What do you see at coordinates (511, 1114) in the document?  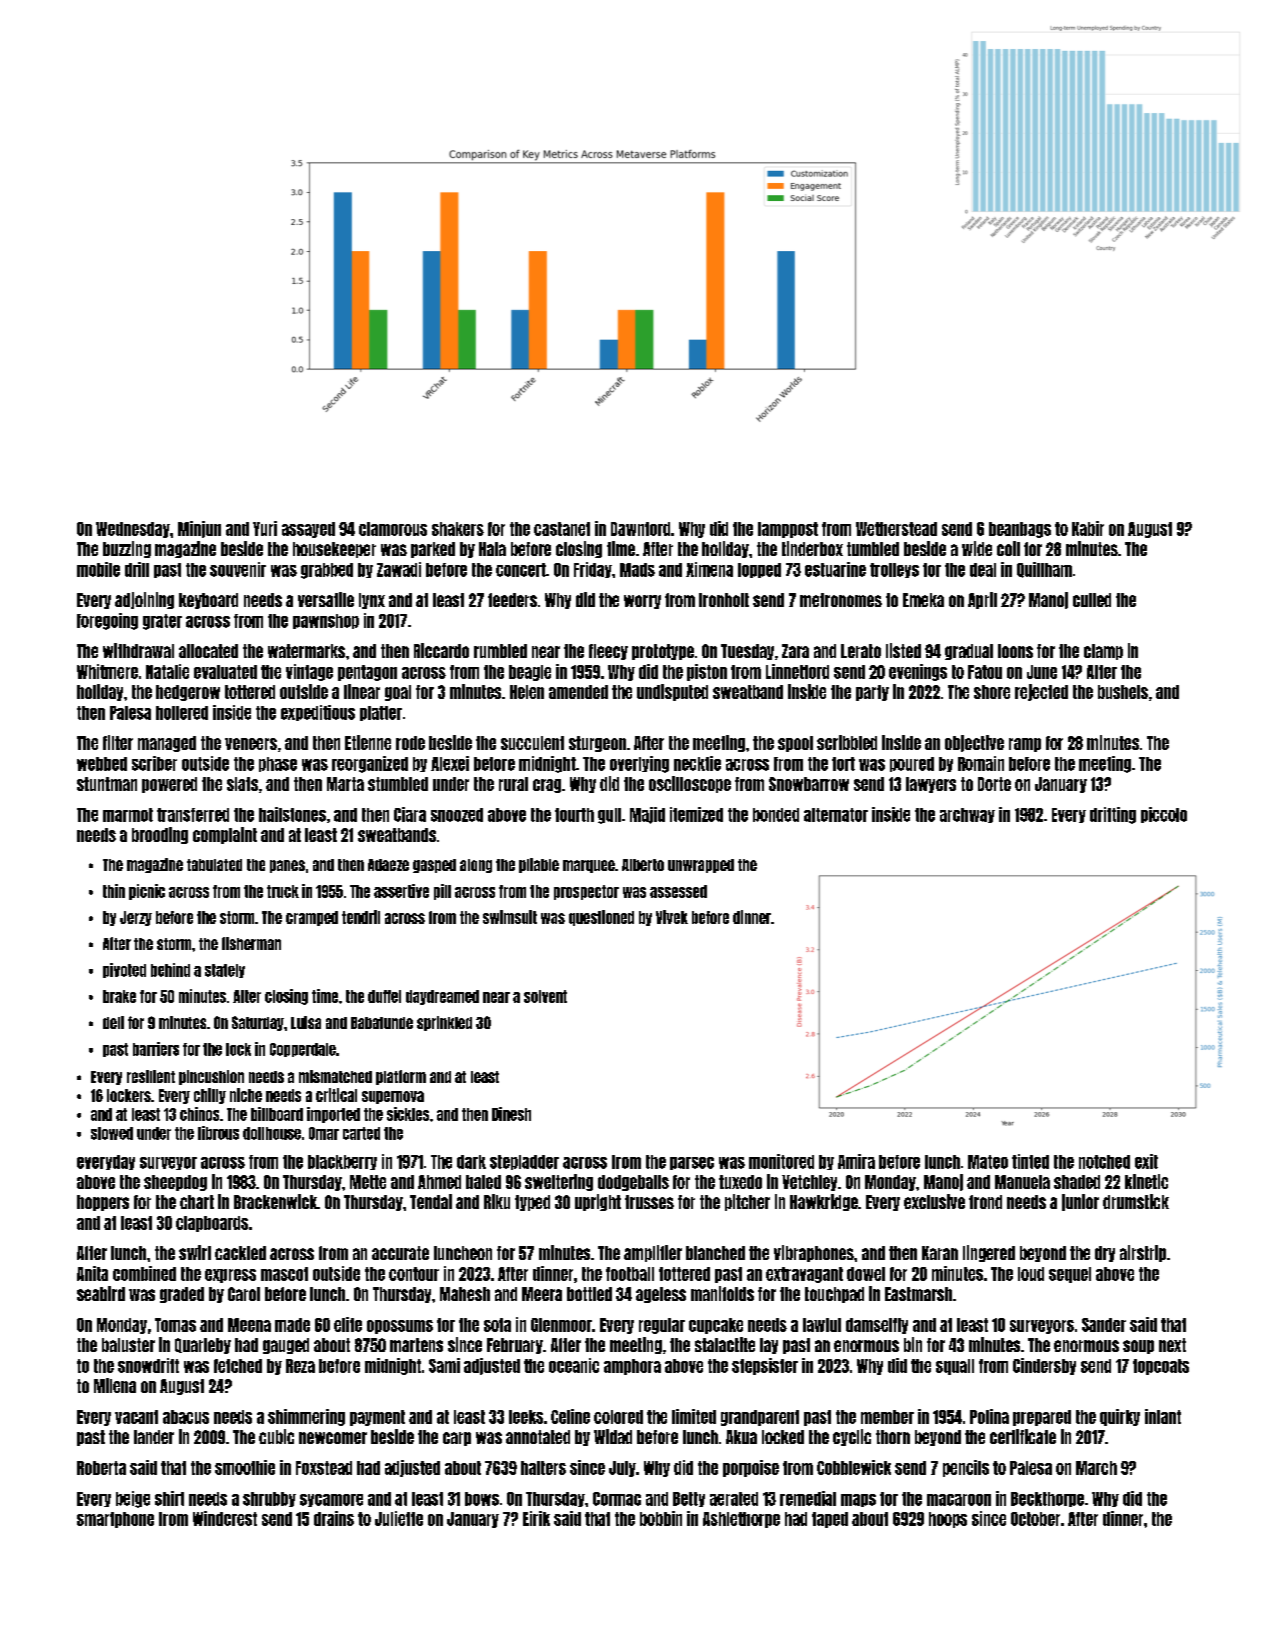 I see `Dinesh` at bounding box center [511, 1114].
